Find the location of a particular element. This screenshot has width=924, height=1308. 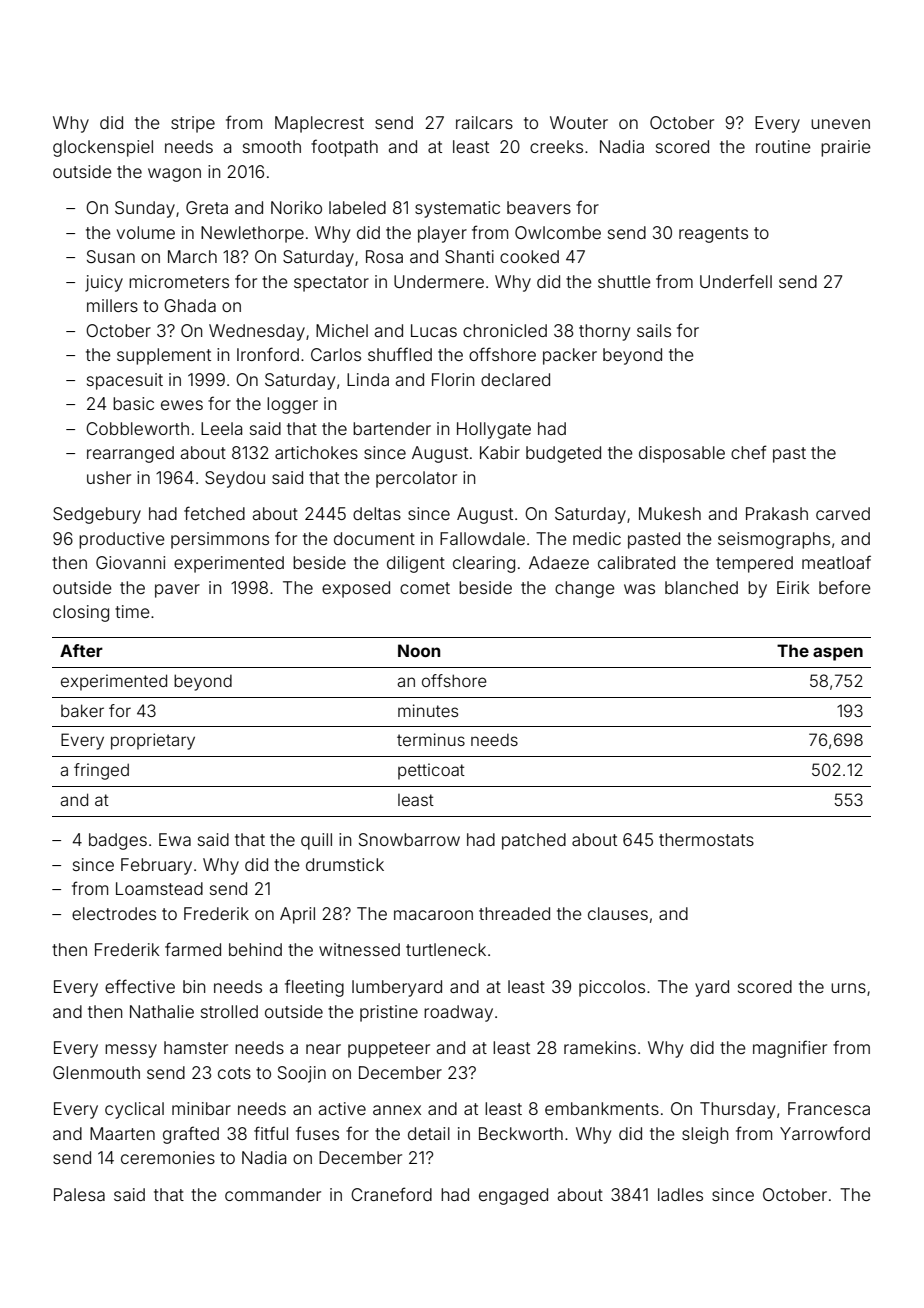

roadway is located at coordinates (458, 1013).
